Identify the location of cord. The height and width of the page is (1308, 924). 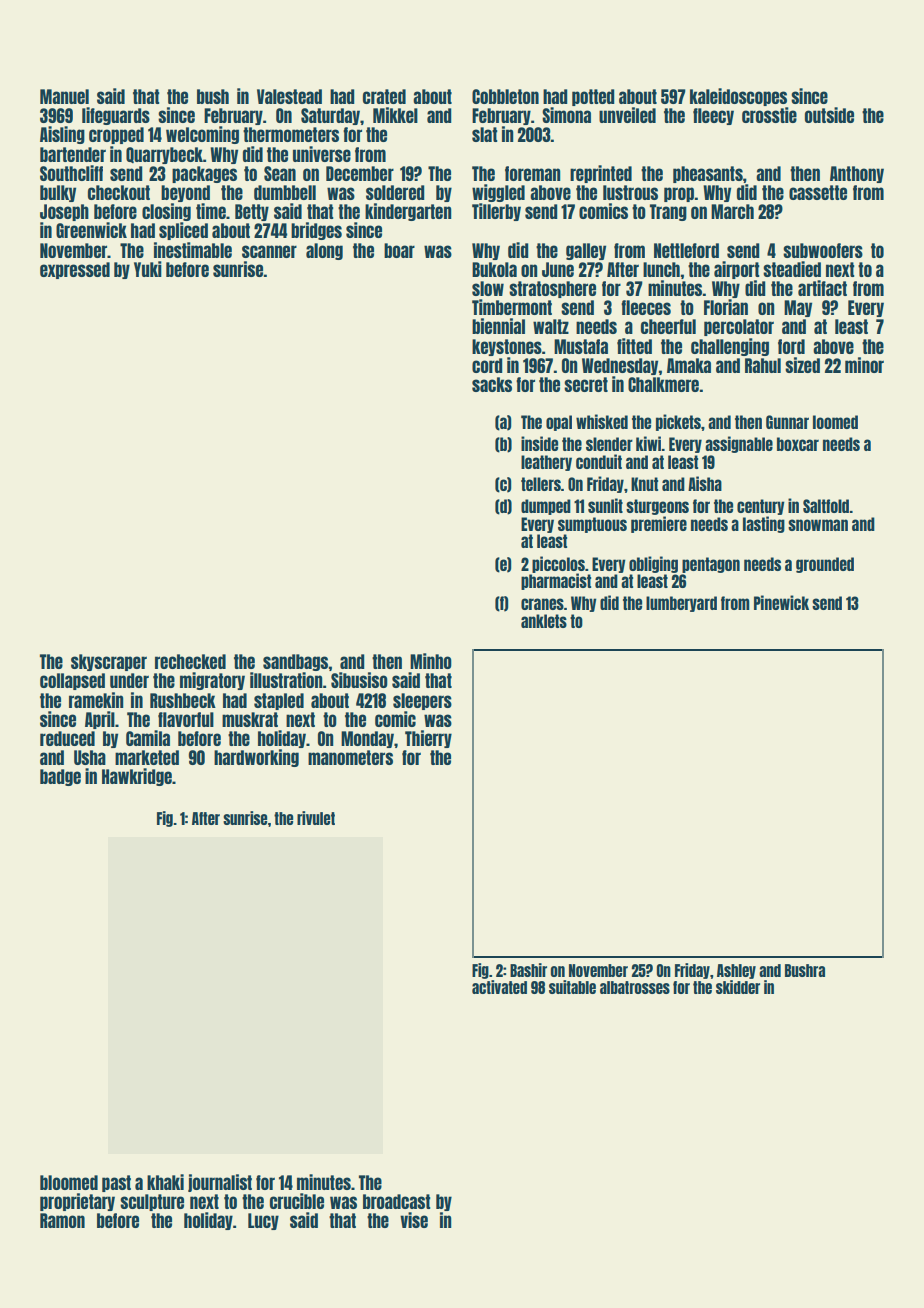
(487, 365).
